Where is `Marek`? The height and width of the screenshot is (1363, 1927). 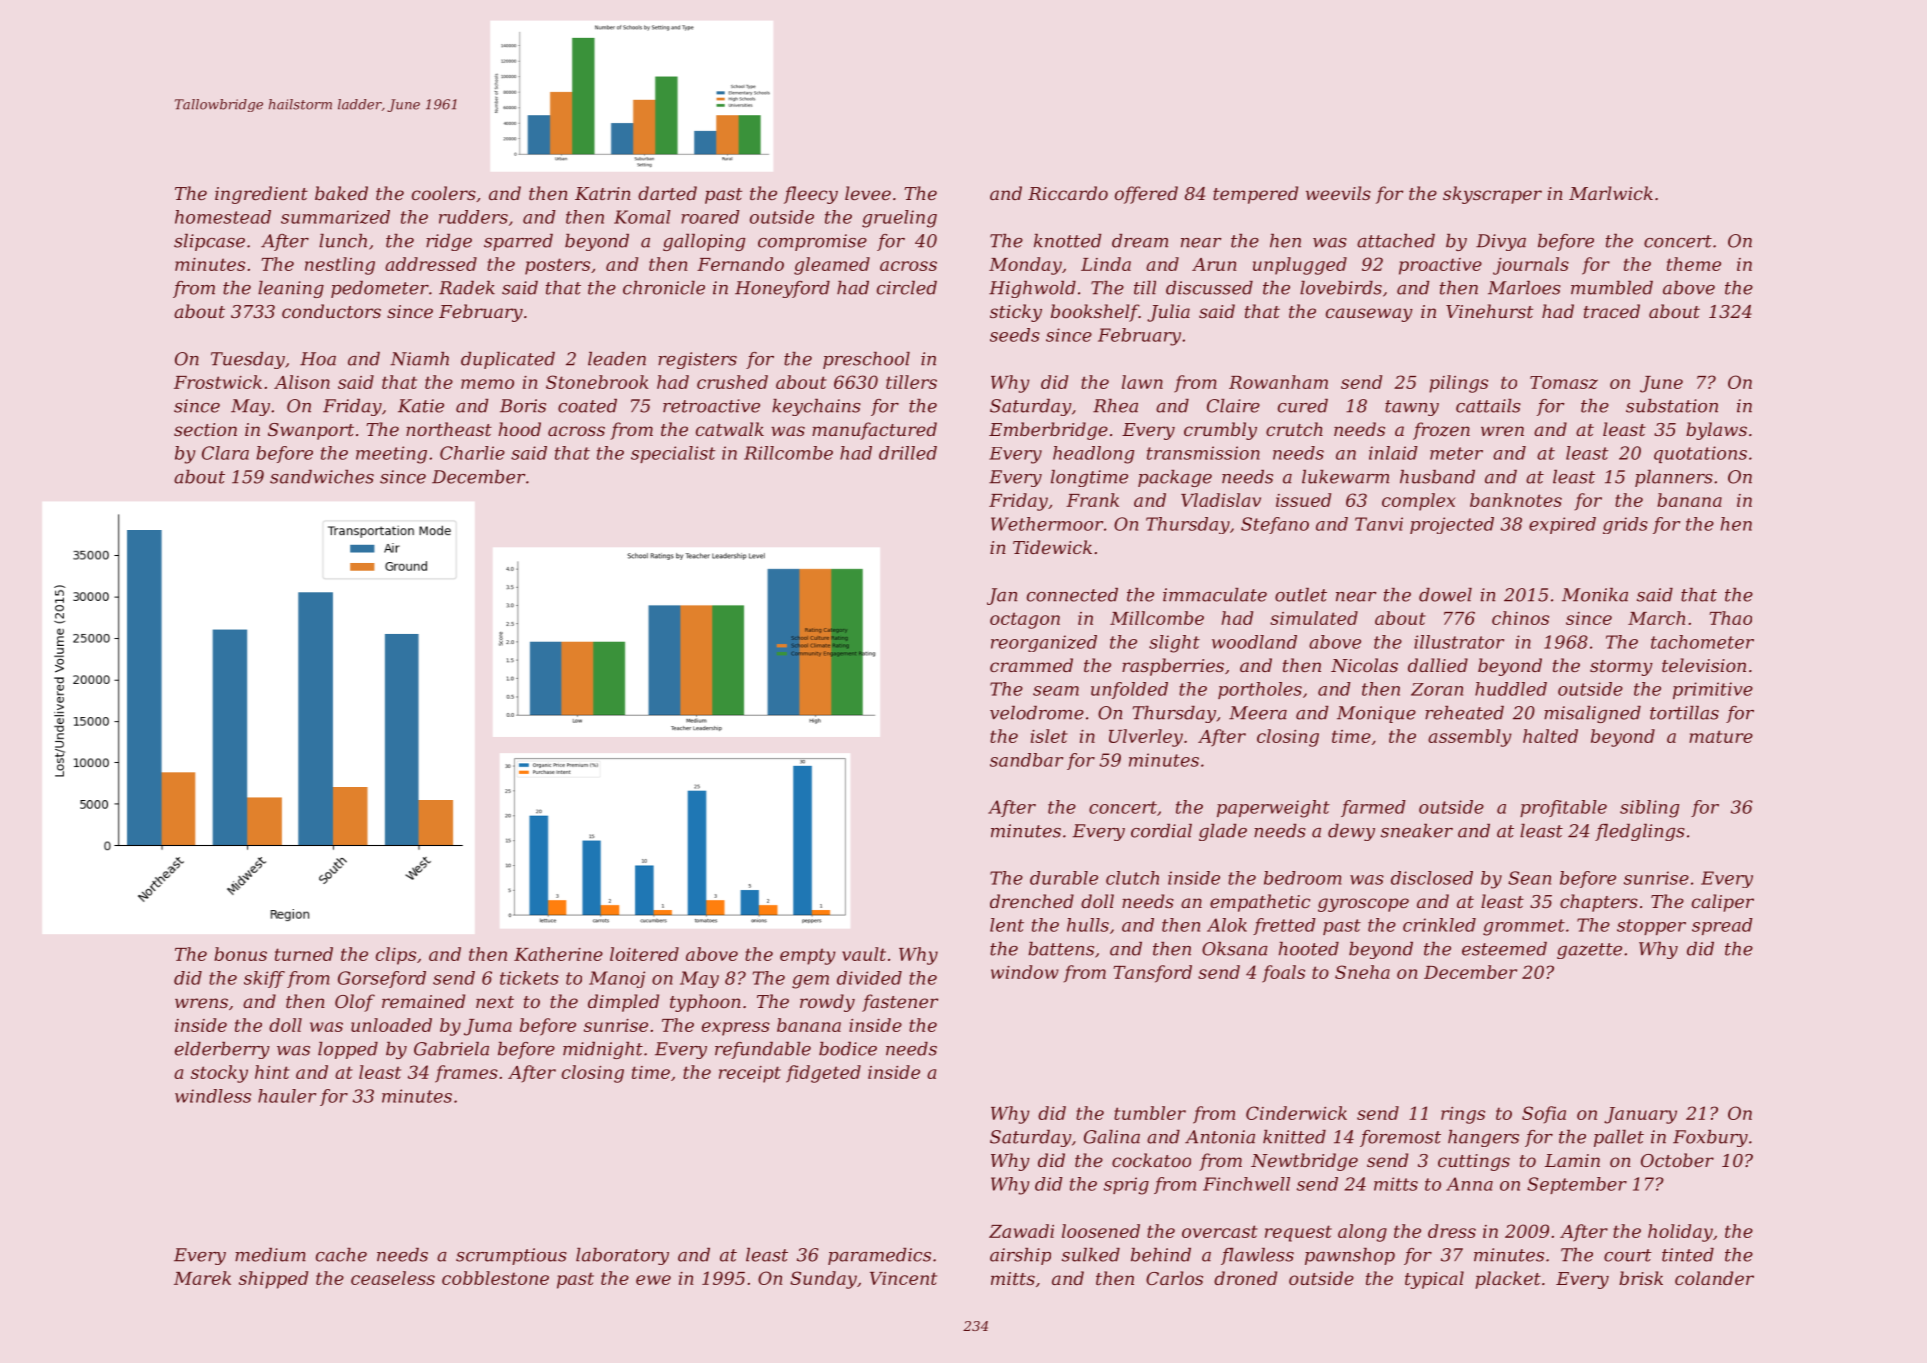 Marek is located at coordinates (202, 1278).
